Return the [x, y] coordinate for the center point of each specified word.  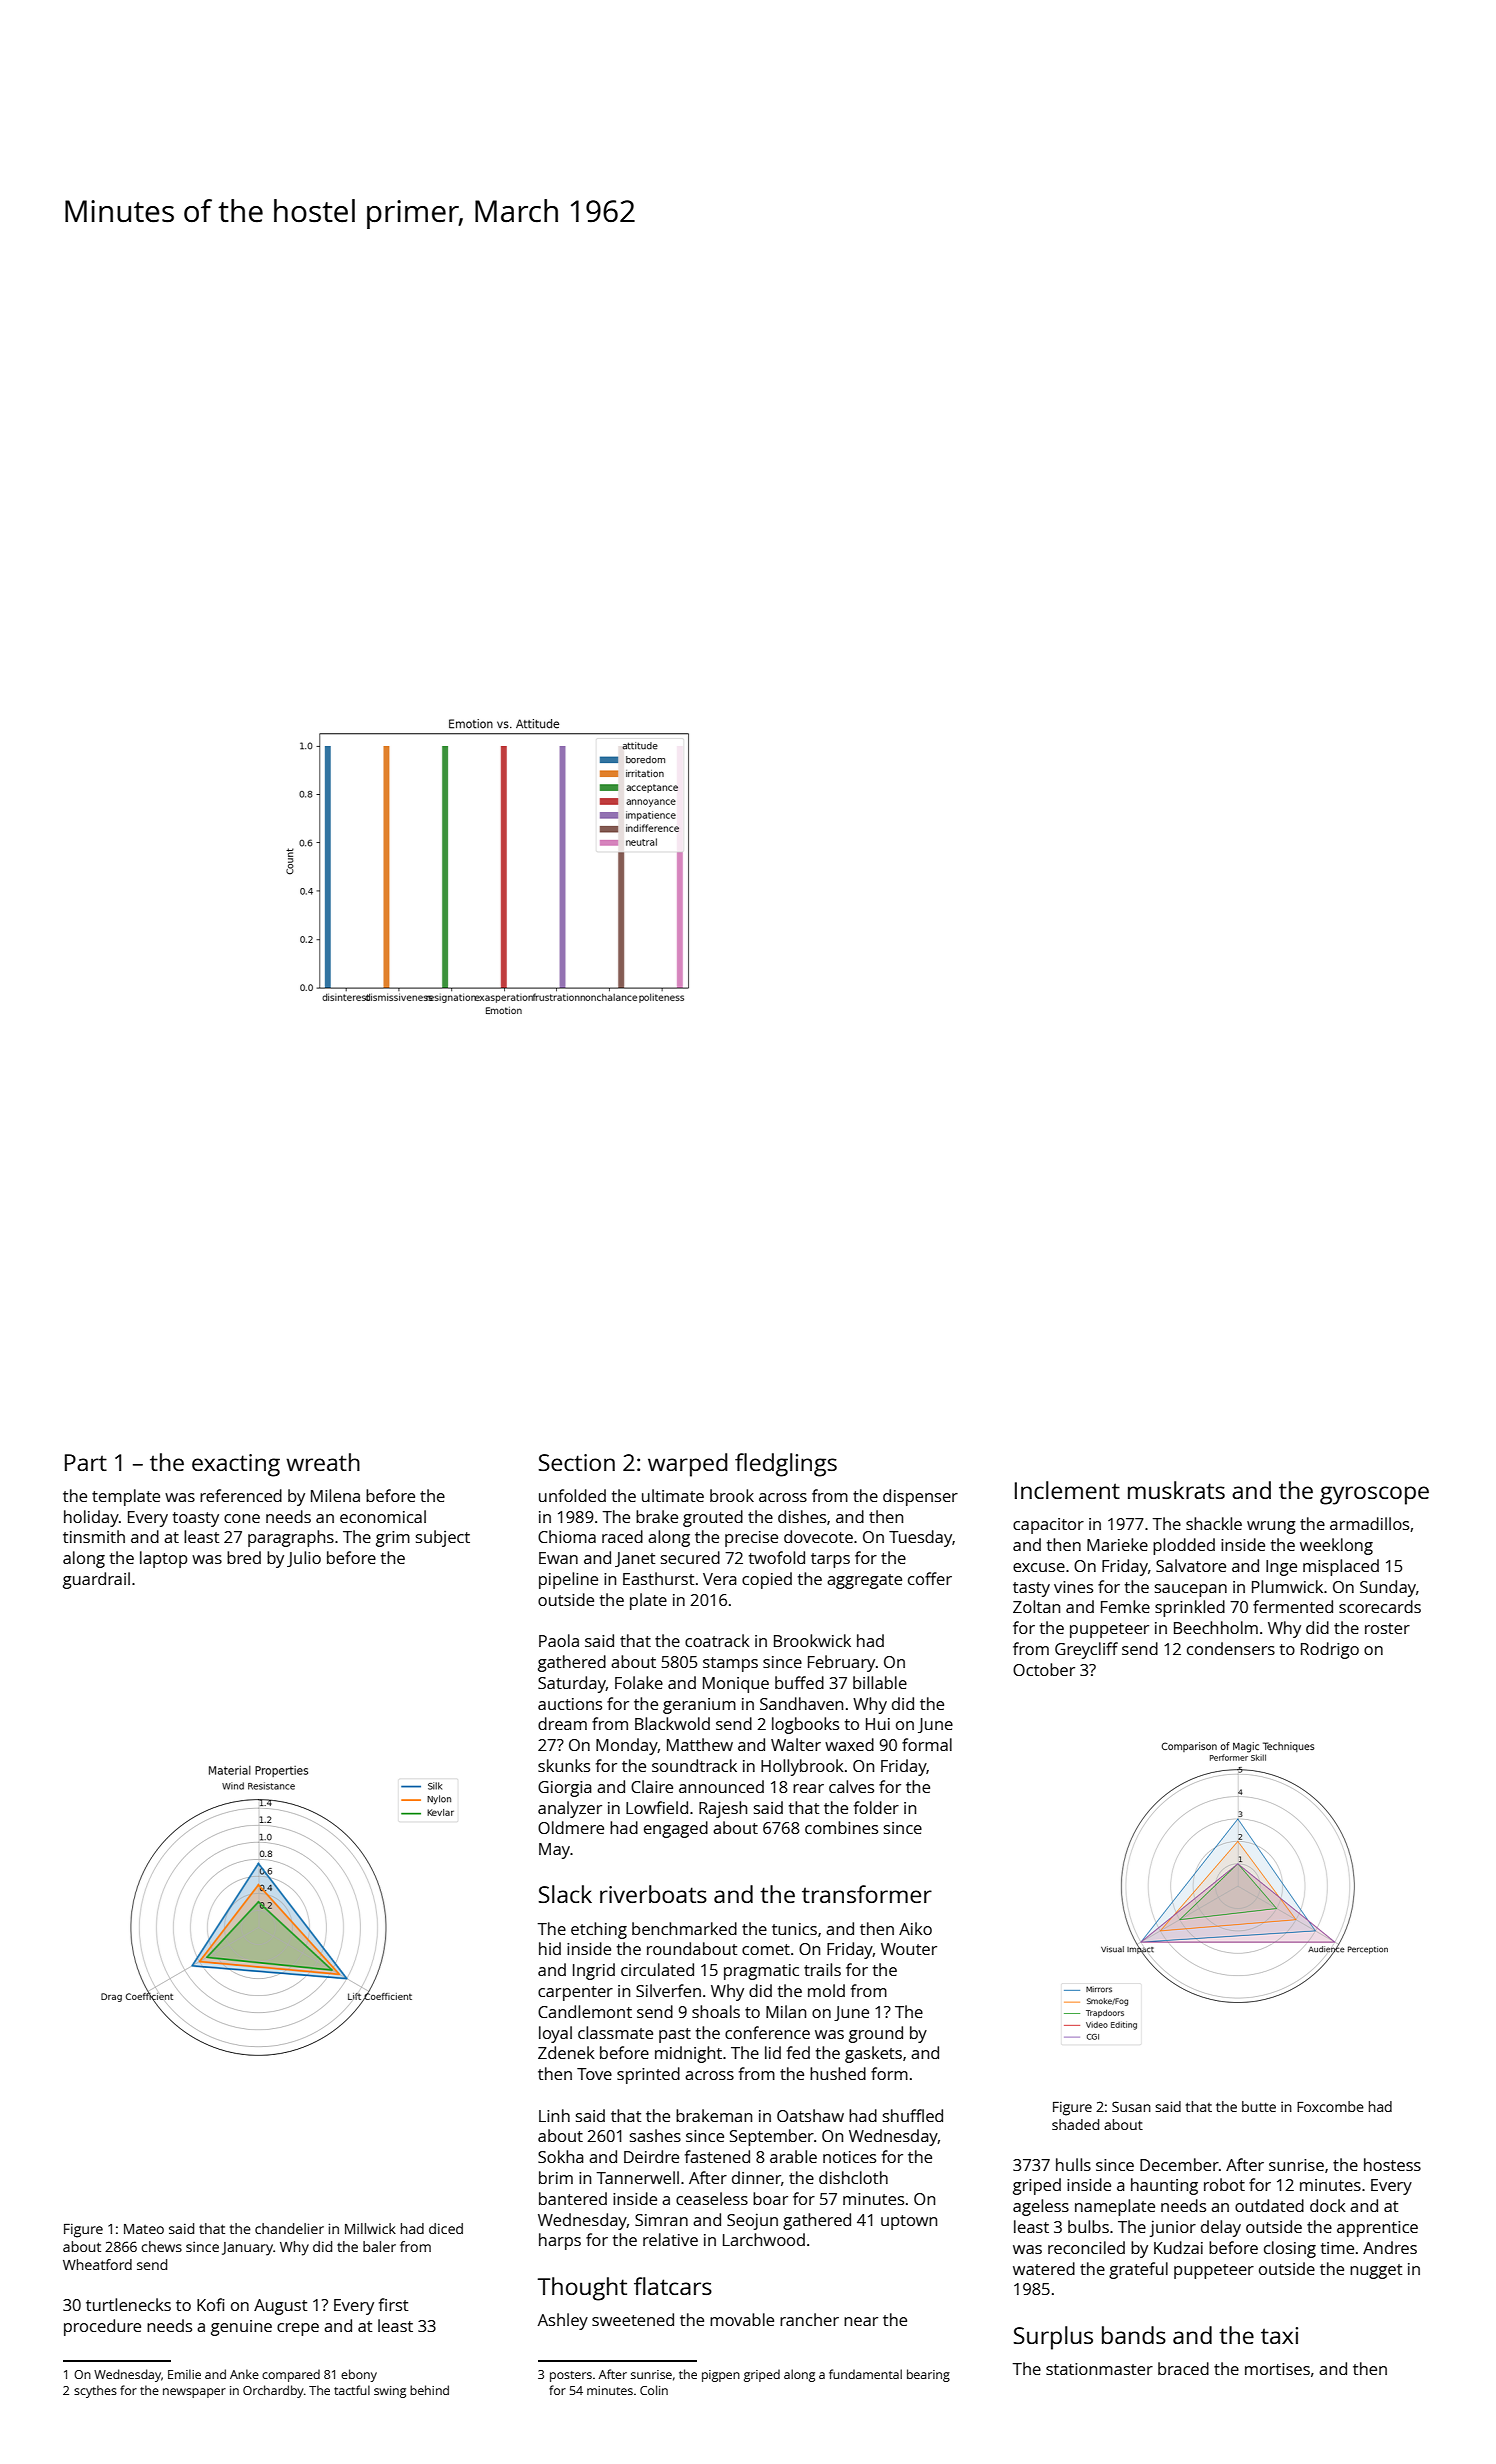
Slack [565, 1894]
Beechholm [1216, 1627]
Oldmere [571, 1827]
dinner [756, 2177]
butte [1259, 2106]
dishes [802, 1516]
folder [876, 1807]
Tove [594, 2074]
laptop [164, 1559]
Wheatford [97, 2264]
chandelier [289, 2228]
